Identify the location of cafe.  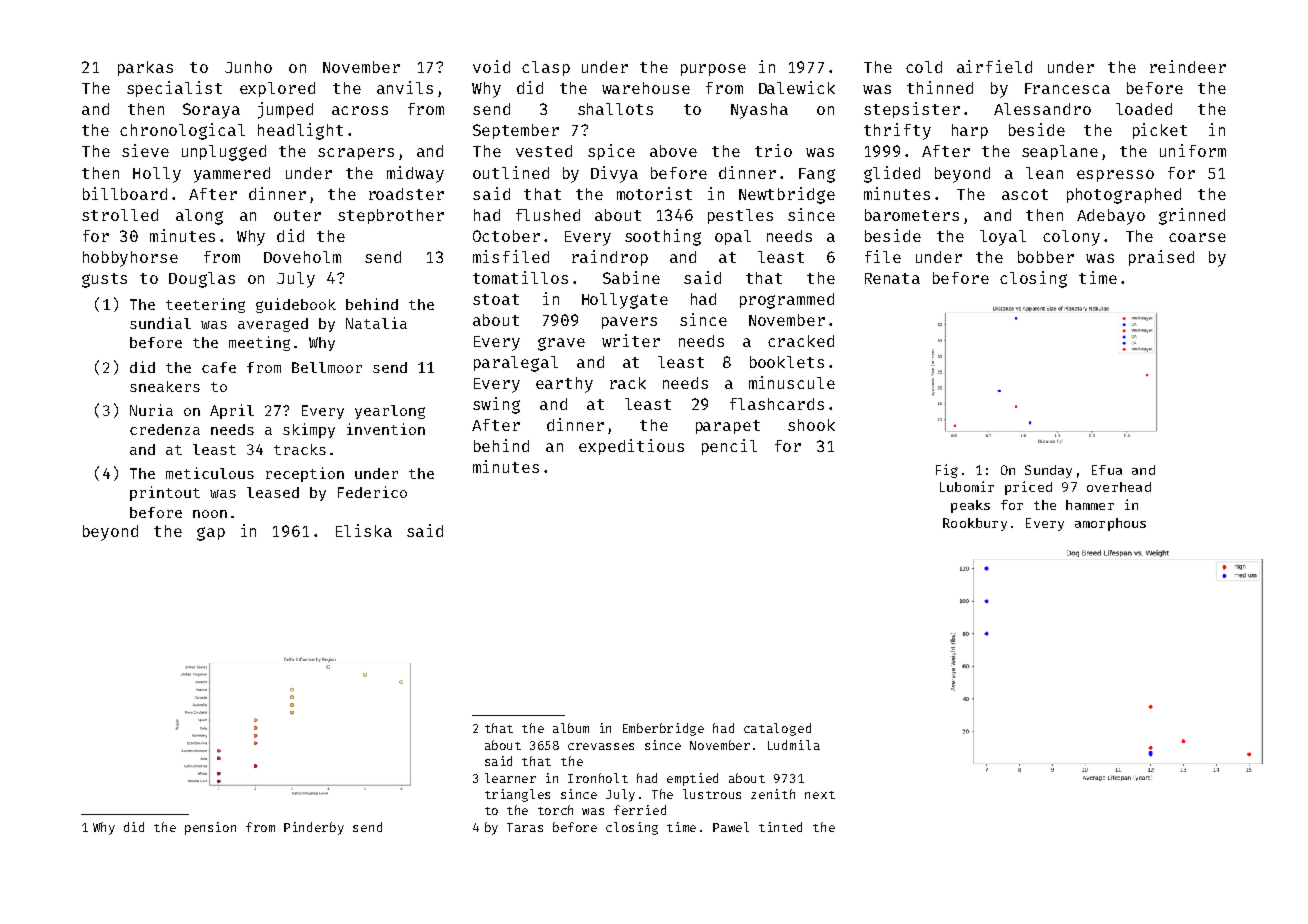
(219, 367).
